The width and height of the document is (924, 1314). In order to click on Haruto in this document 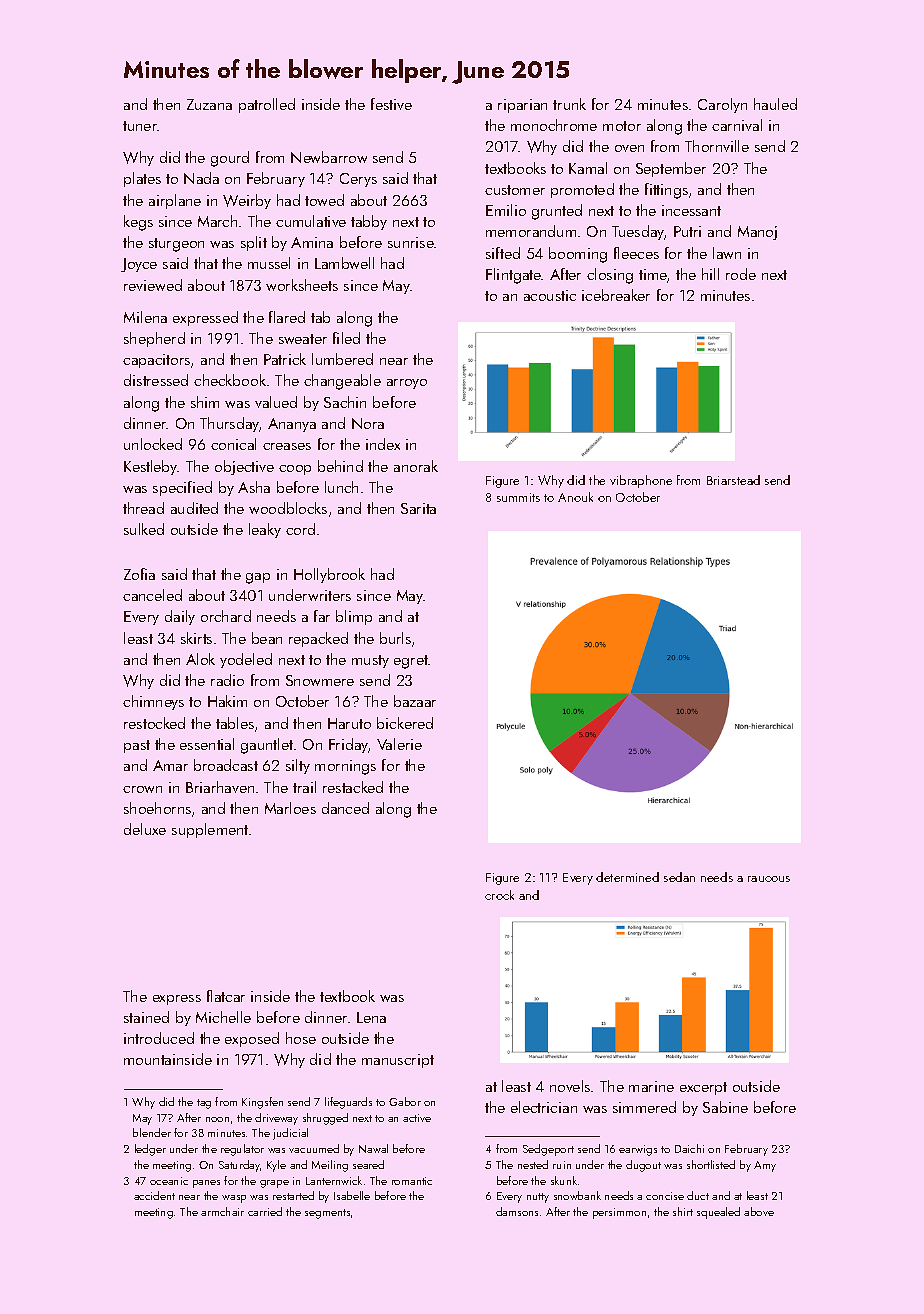, I will do `click(349, 723)`.
